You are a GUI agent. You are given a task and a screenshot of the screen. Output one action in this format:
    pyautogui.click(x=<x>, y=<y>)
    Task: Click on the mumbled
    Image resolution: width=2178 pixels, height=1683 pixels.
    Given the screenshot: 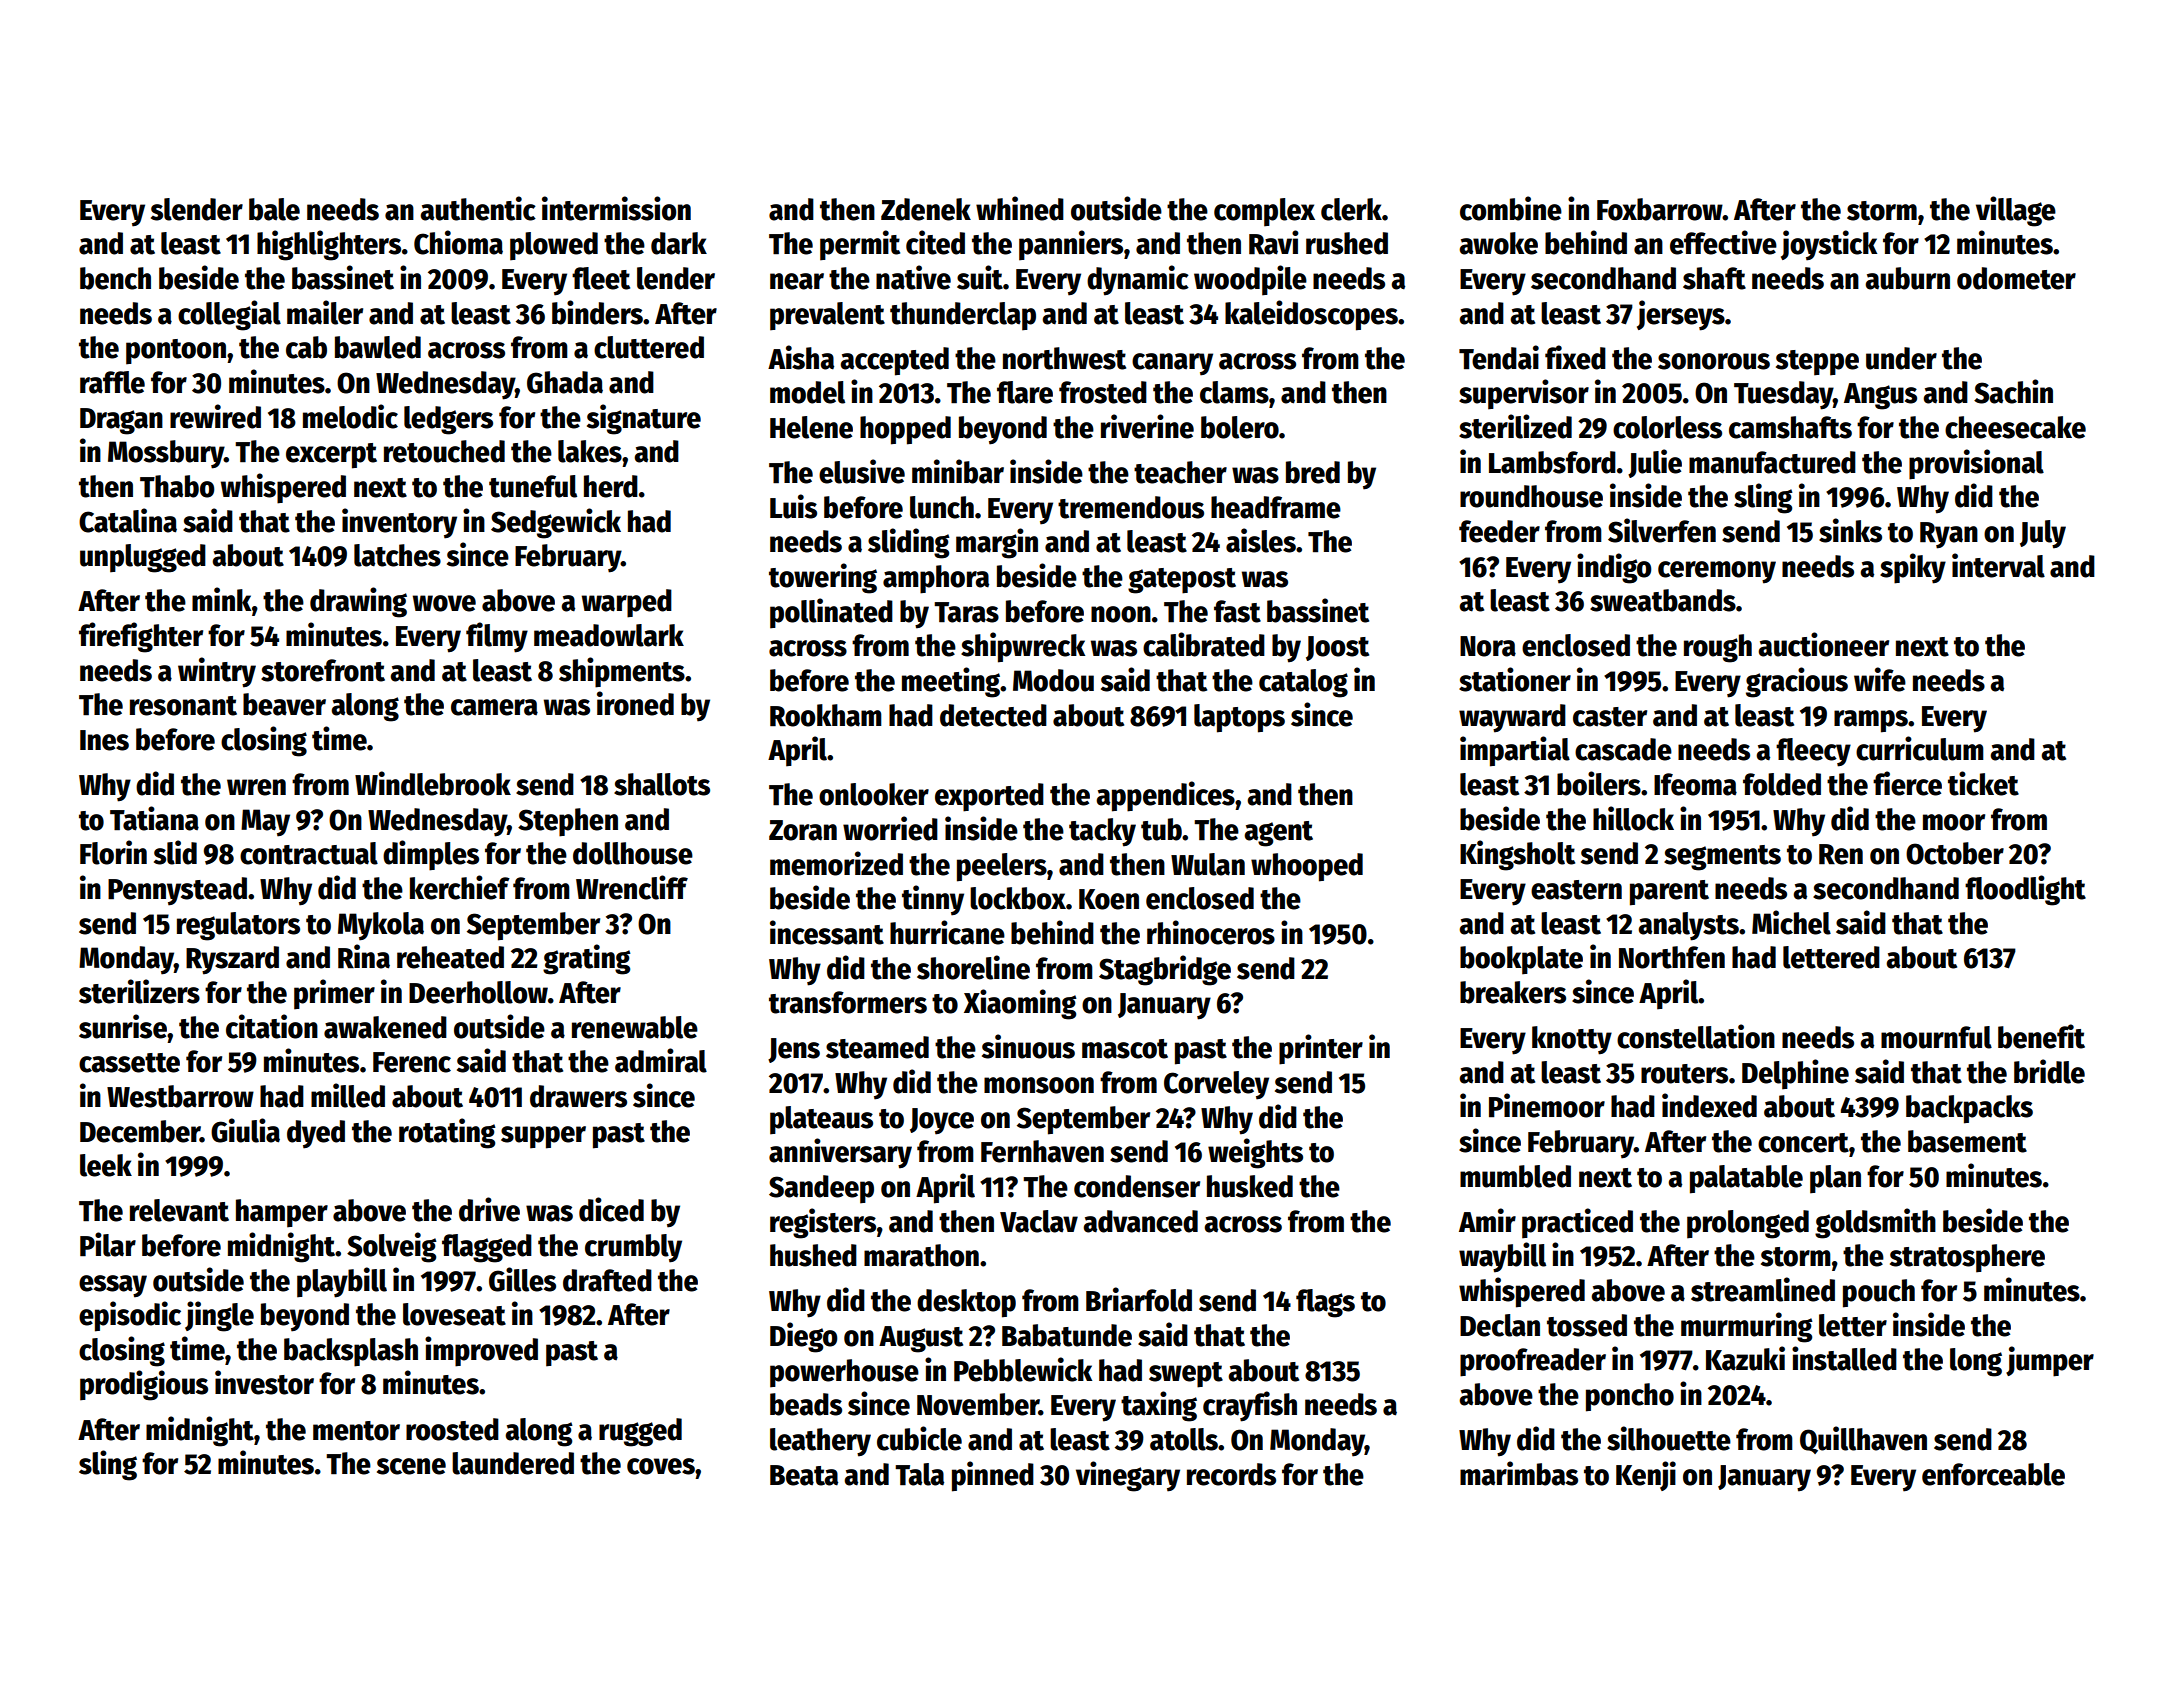 What is the action you would take?
    pyautogui.click(x=1515, y=1176)
